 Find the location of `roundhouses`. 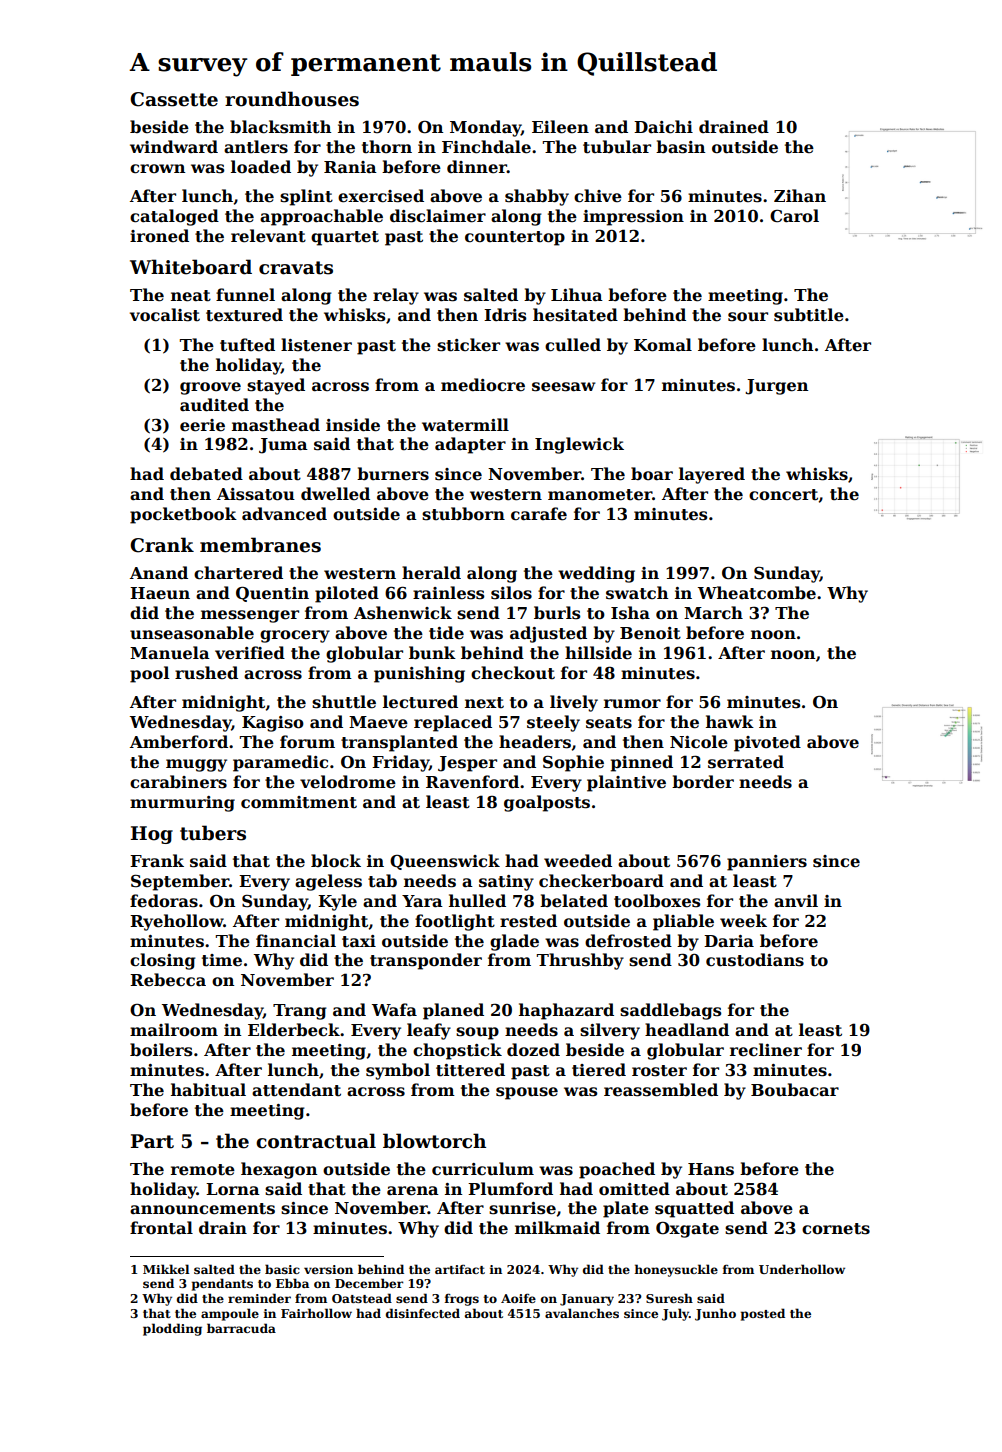

roundhouses is located at coordinates (292, 99).
